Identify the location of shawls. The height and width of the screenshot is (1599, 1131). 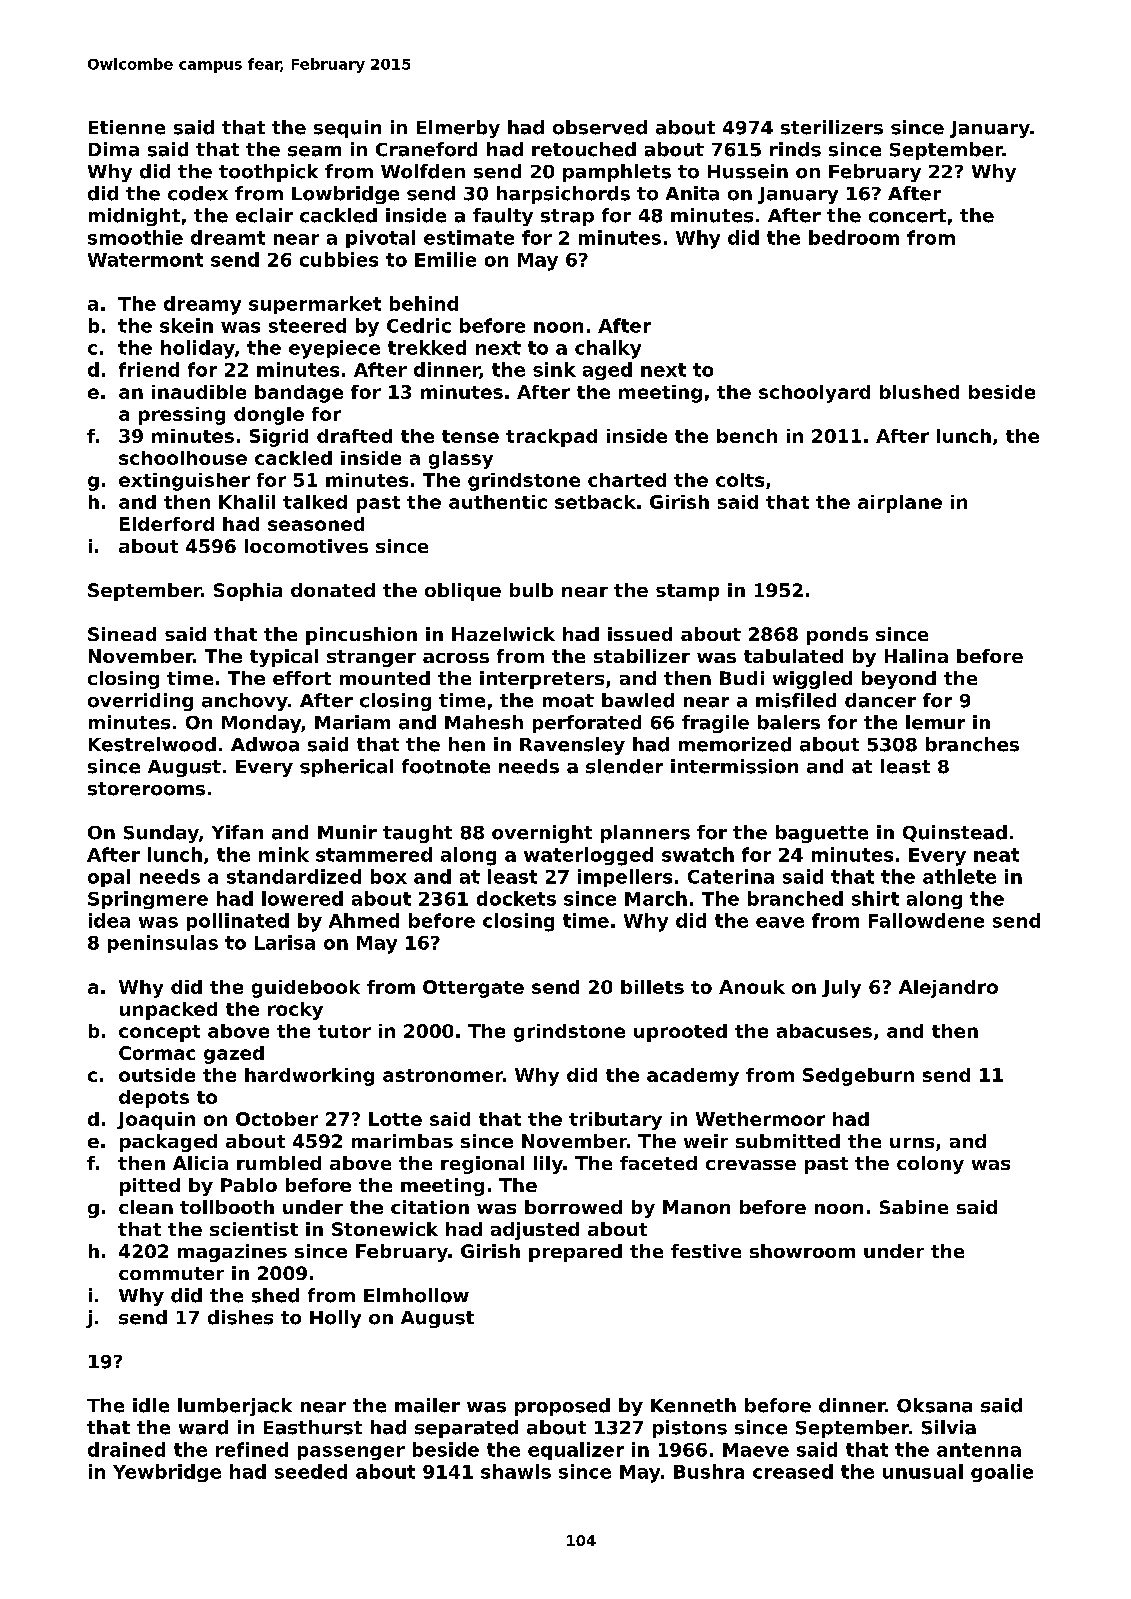
(516, 1471).
